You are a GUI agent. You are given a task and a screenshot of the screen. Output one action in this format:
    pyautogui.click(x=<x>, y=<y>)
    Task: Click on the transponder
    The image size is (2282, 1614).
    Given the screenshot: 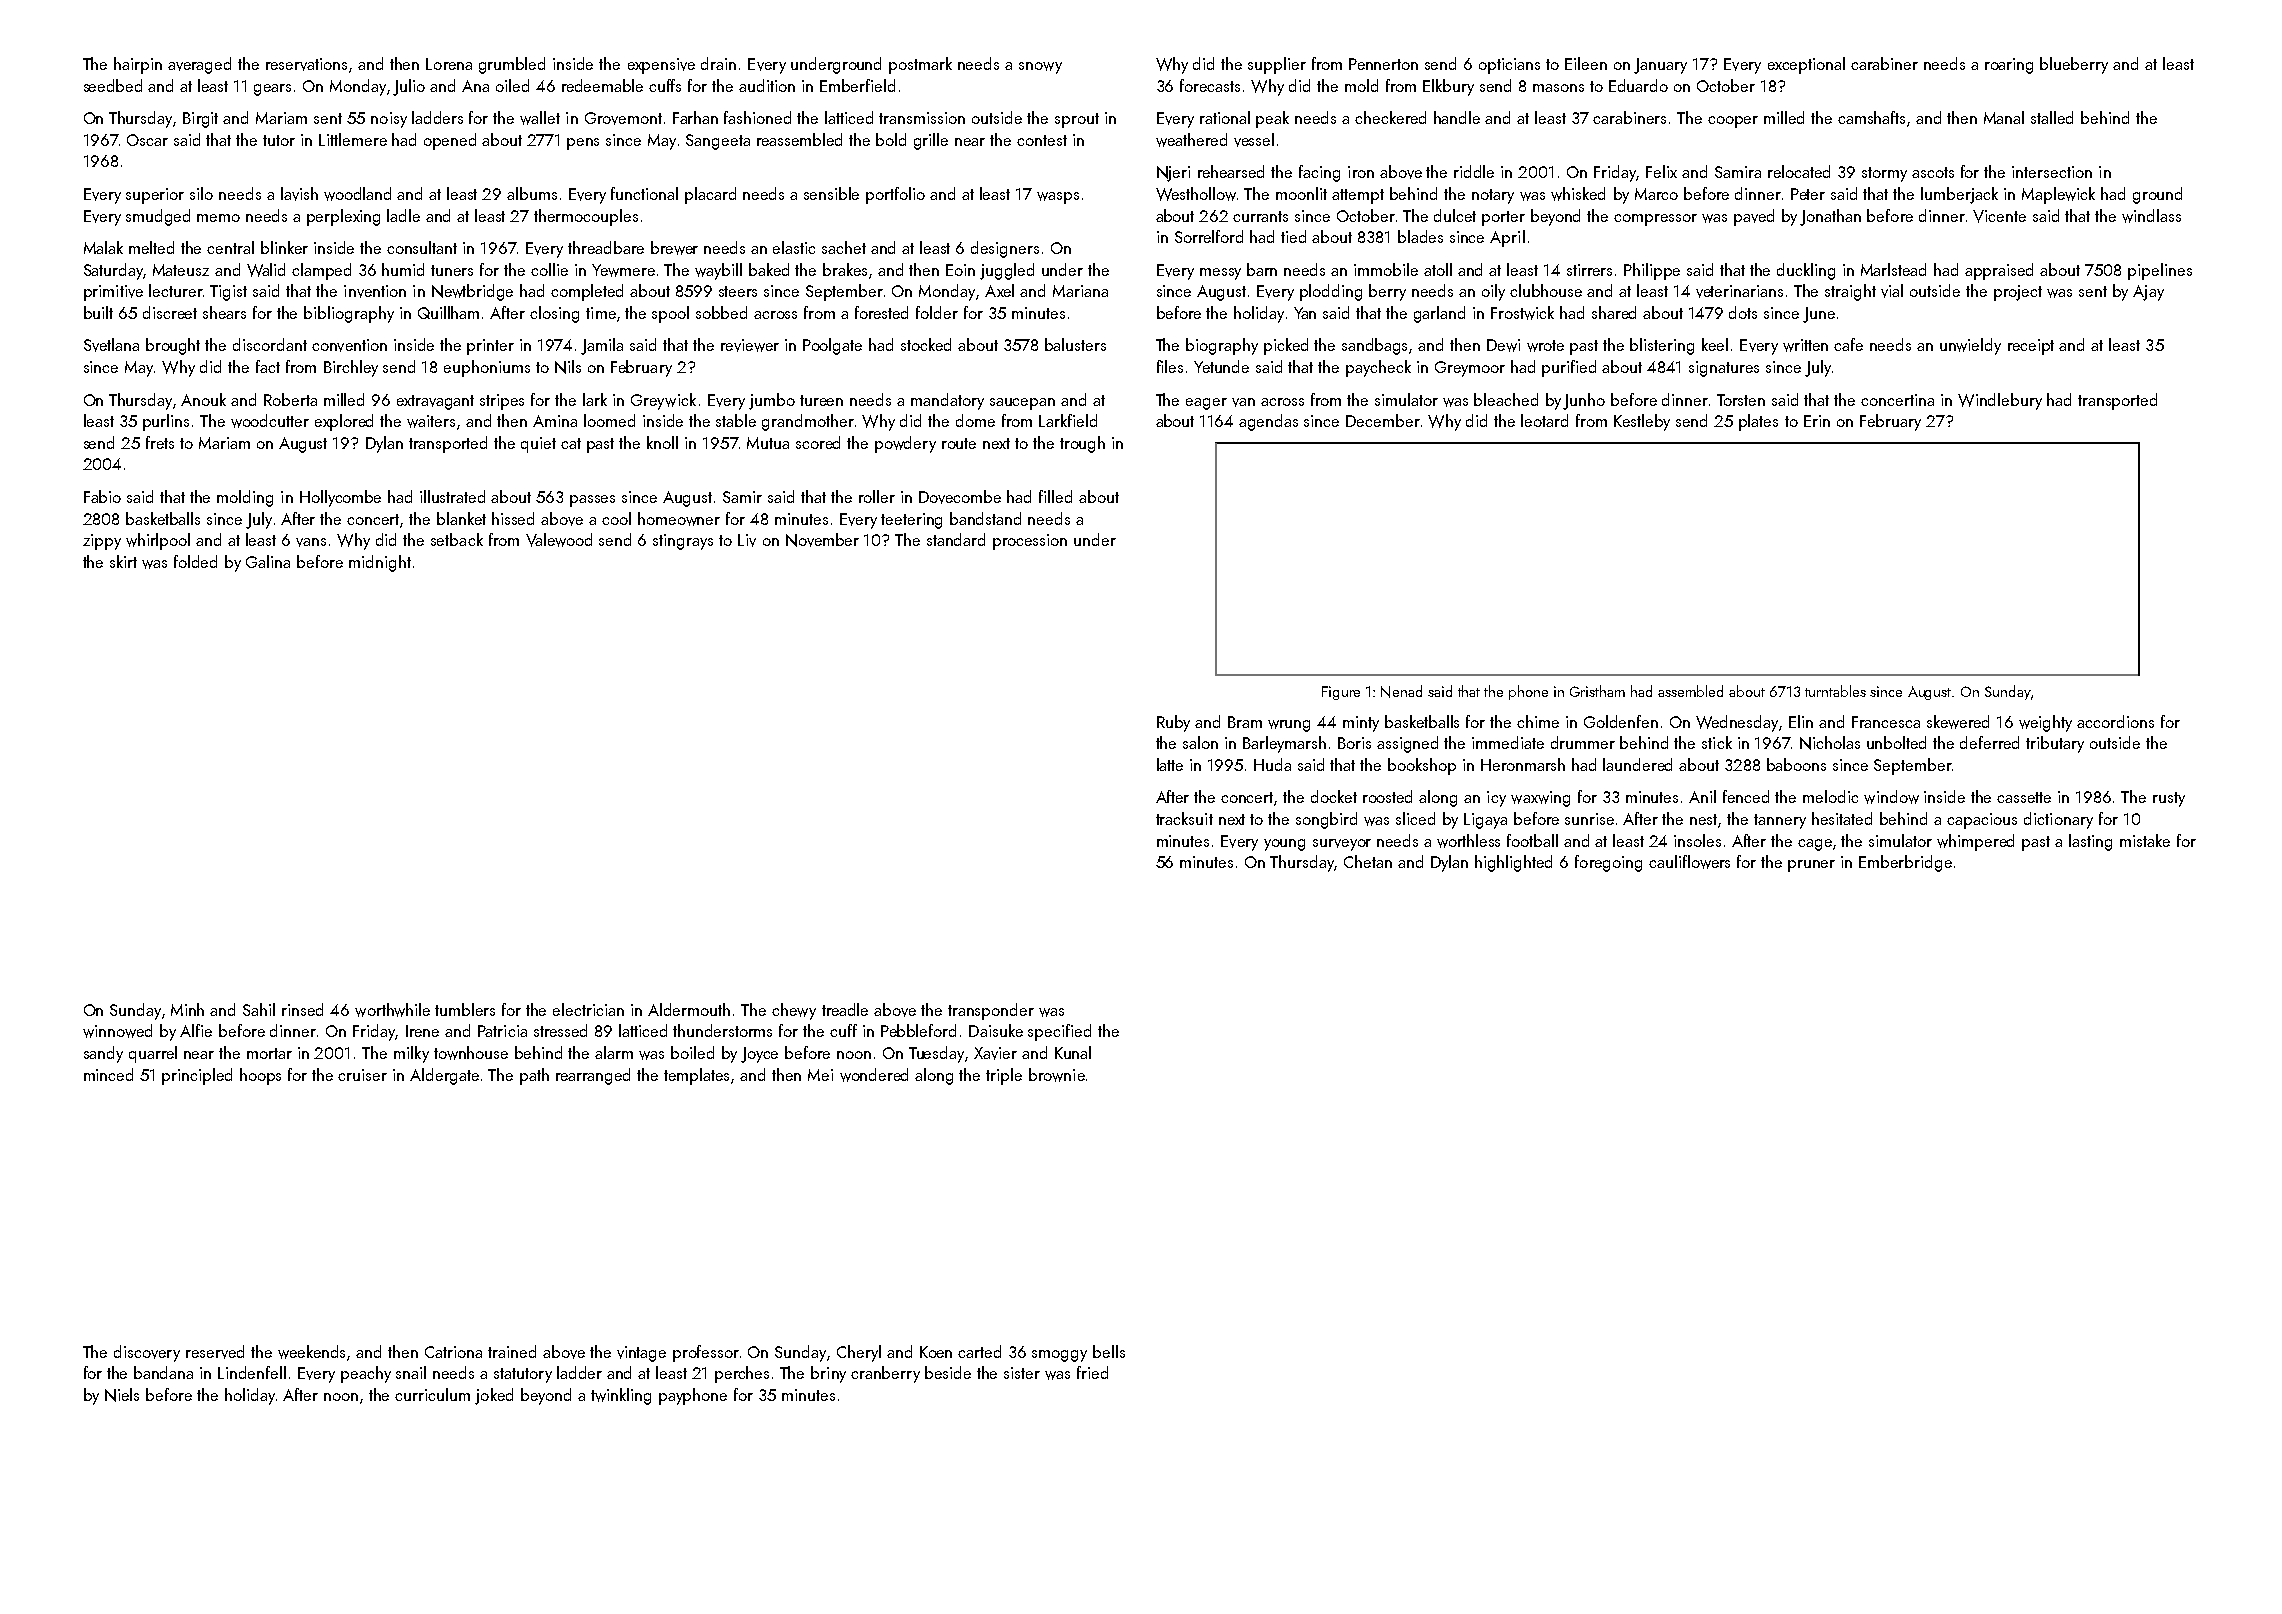 What is the action you would take?
    pyautogui.click(x=991, y=1011)
